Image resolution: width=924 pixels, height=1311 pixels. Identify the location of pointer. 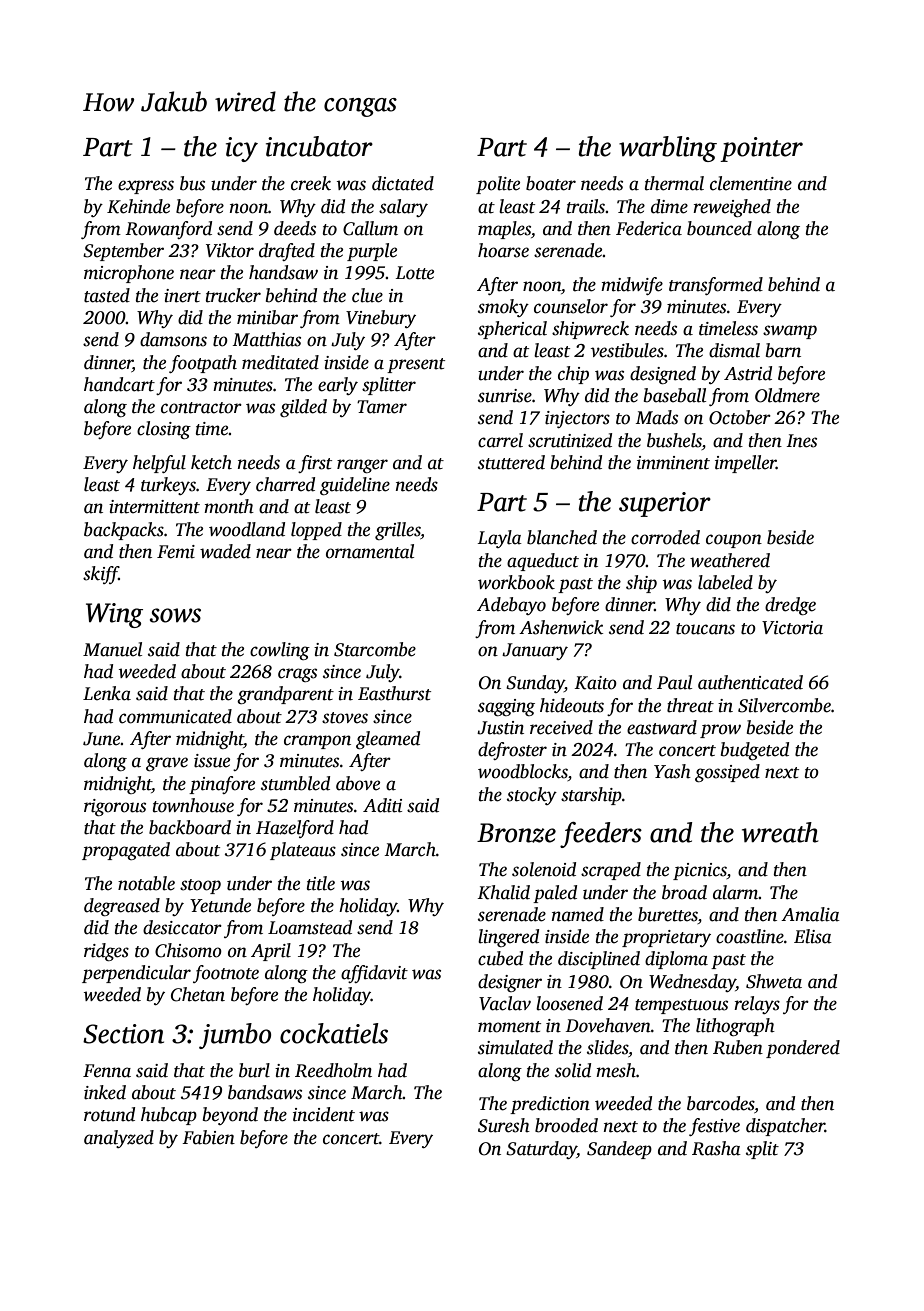
(761, 149).
